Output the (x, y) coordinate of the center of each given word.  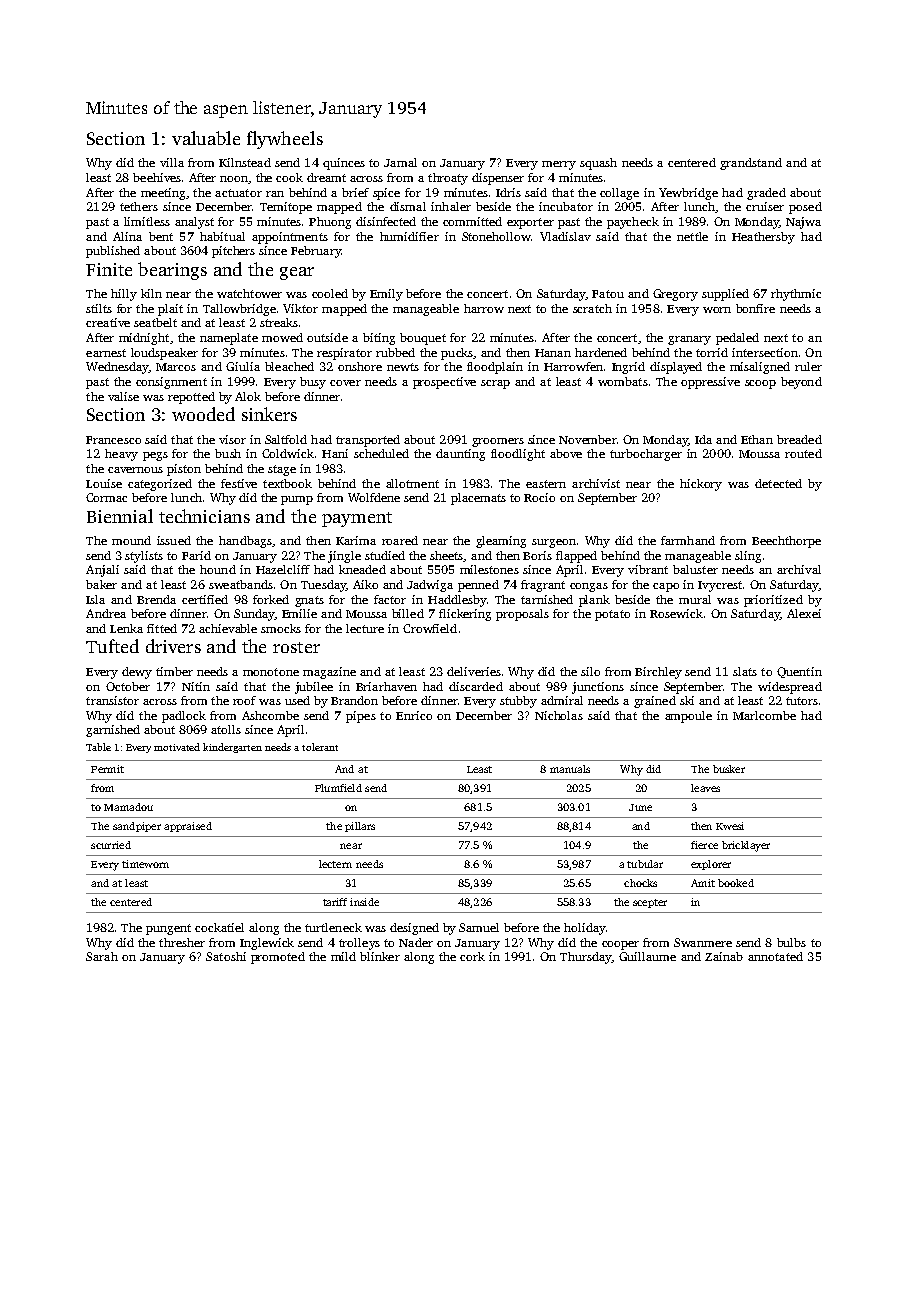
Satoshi (226, 956)
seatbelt (155, 322)
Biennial (120, 516)
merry (559, 165)
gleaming (501, 542)
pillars (360, 827)
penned (478, 586)
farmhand (688, 540)
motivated (177, 747)
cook (289, 177)
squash (598, 164)
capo (666, 587)
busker (729, 769)
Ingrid (628, 368)
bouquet (423, 339)
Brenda (156, 599)
